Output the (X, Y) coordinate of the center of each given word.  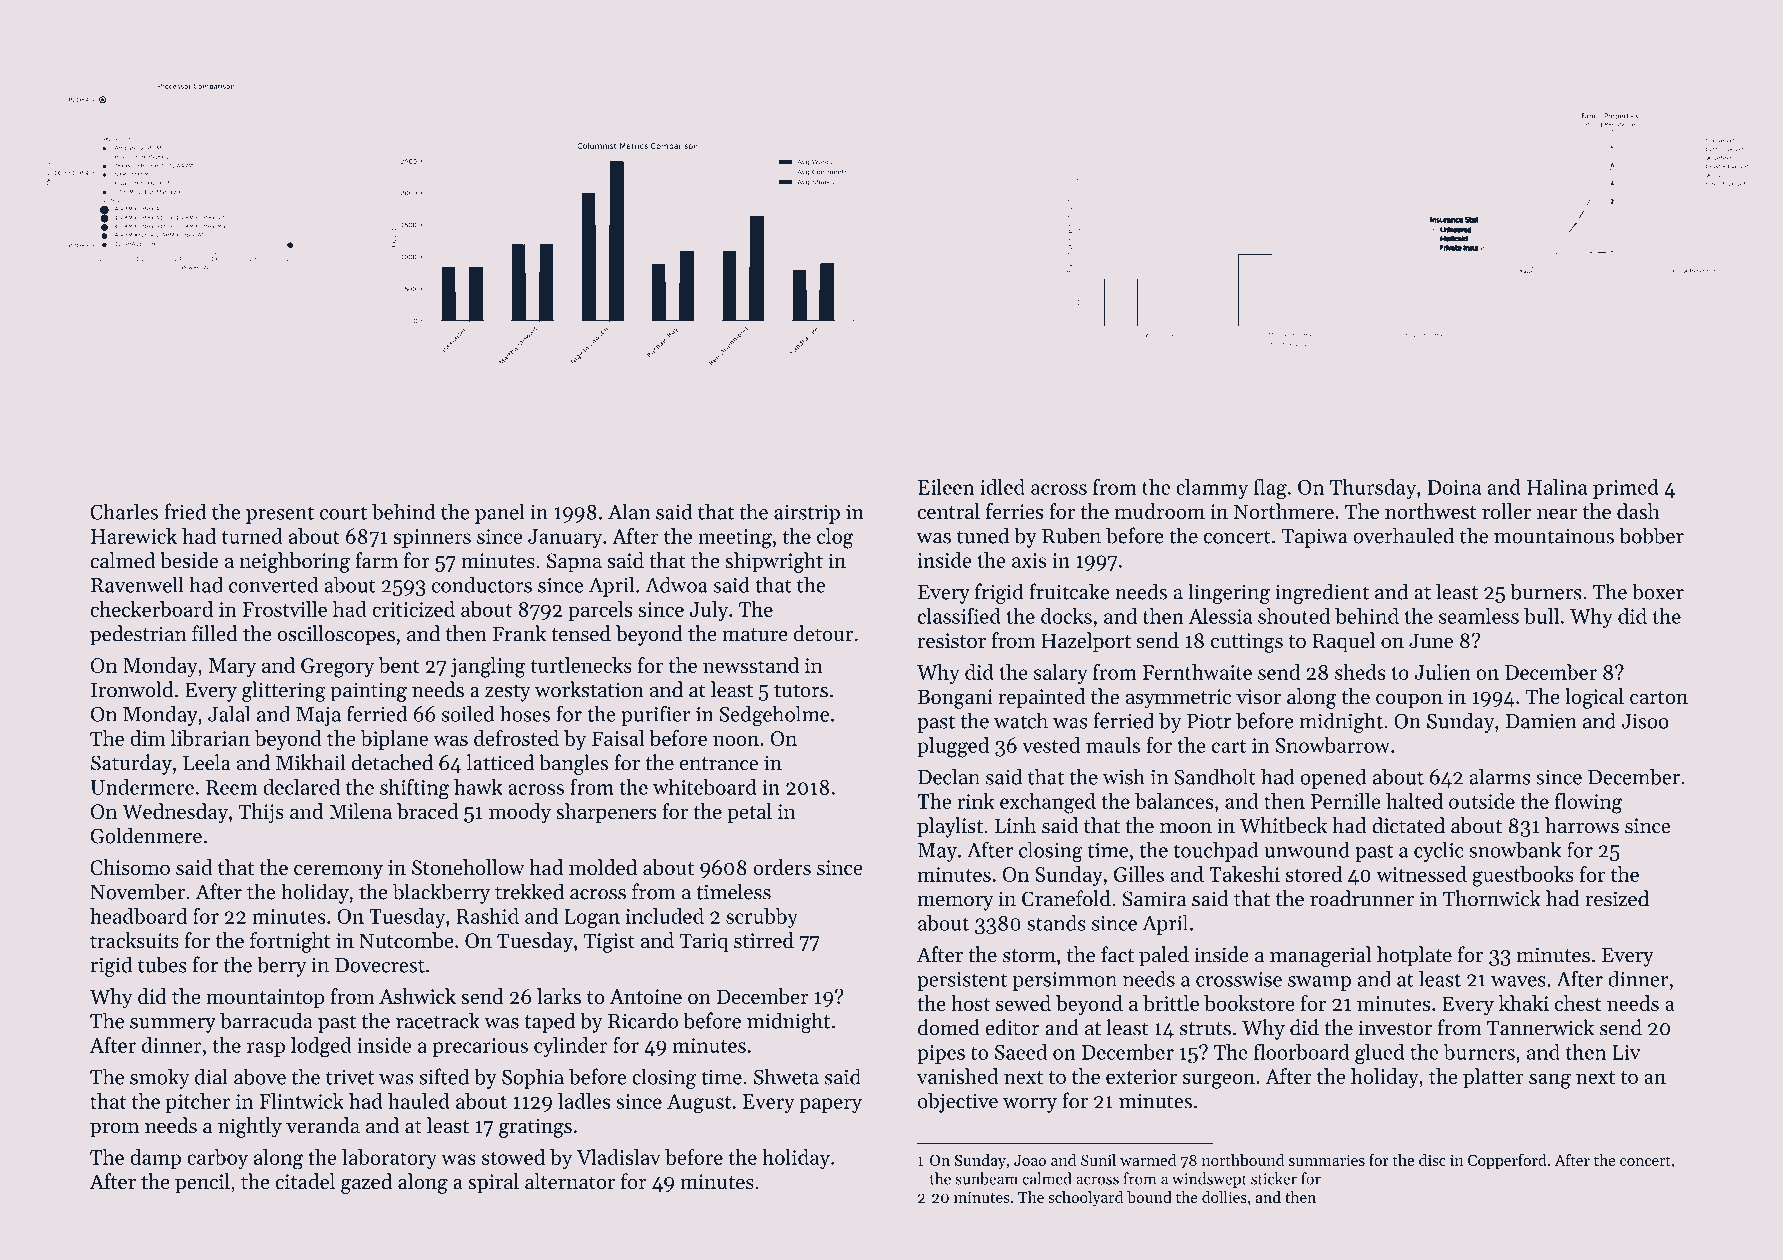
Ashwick (417, 996)
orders (782, 867)
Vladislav (619, 1157)
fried (185, 511)
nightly (250, 1127)
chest (1578, 1003)
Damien (1541, 721)
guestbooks (1523, 876)
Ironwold (132, 689)
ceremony (338, 872)
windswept (1209, 1180)
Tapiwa (1314, 538)
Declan (949, 776)
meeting (735, 539)
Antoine (646, 996)
